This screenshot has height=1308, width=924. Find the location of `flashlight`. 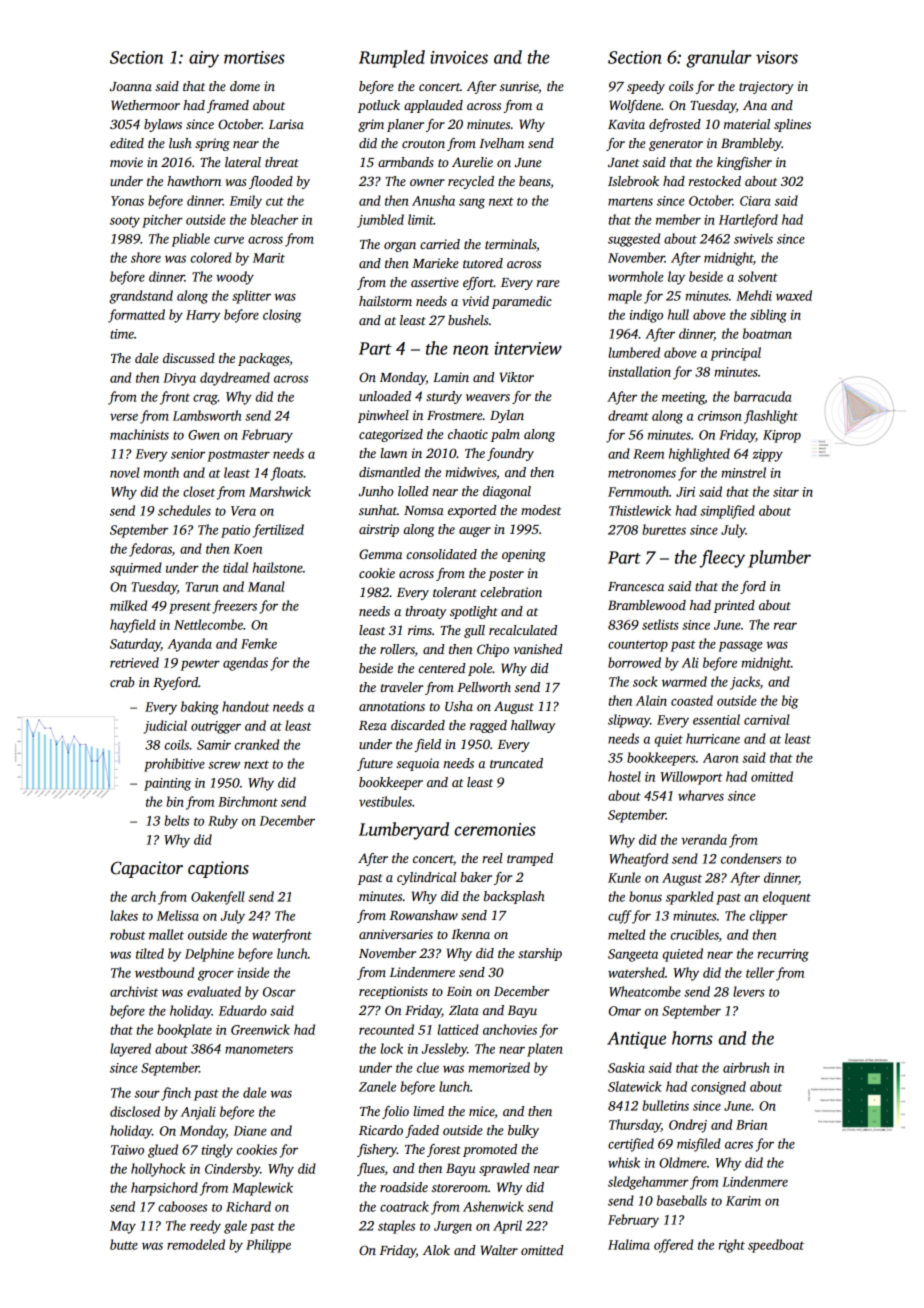

flashlight is located at coordinates (771, 417).
